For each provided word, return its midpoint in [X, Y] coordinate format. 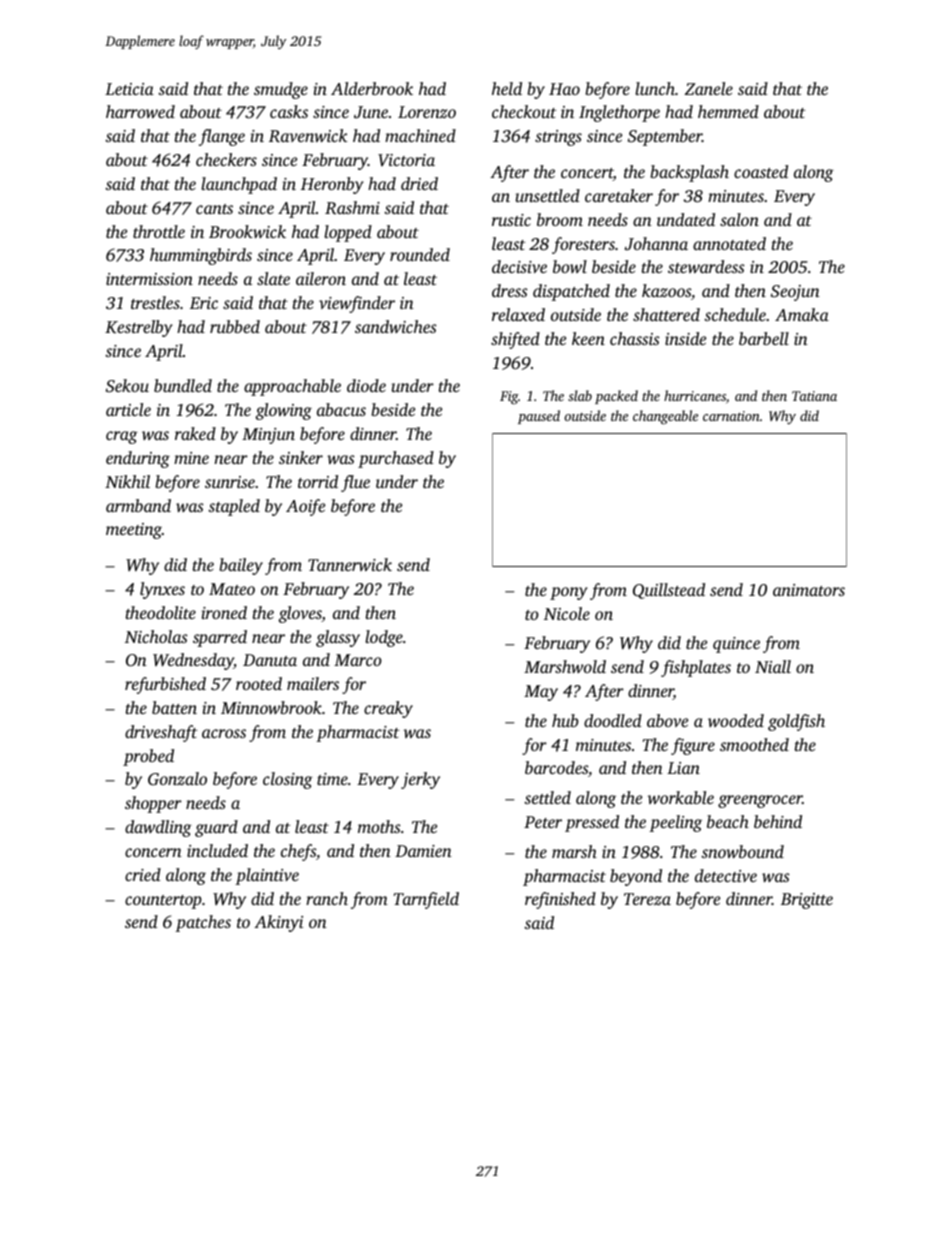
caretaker [619, 195]
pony [569, 593]
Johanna [656, 244]
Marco [358, 660]
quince [736, 645]
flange [222, 137]
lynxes [162, 590]
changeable [665, 417]
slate [273, 278]
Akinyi [278, 923]
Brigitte [807, 901]
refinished [560, 900]
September [665, 137]
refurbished [165, 685]
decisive [519, 266]
